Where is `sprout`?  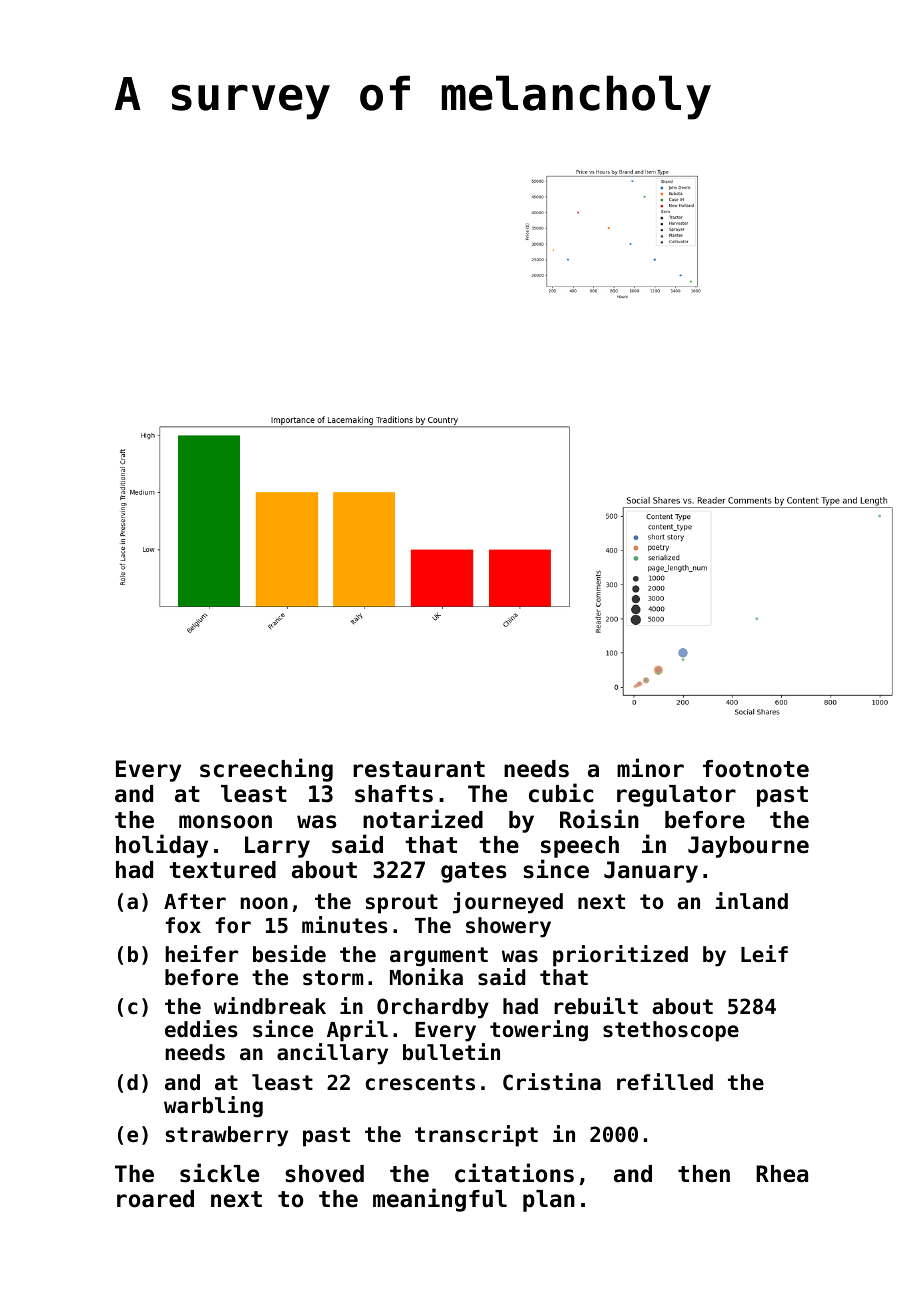 sprout is located at coordinates (402, 904).
